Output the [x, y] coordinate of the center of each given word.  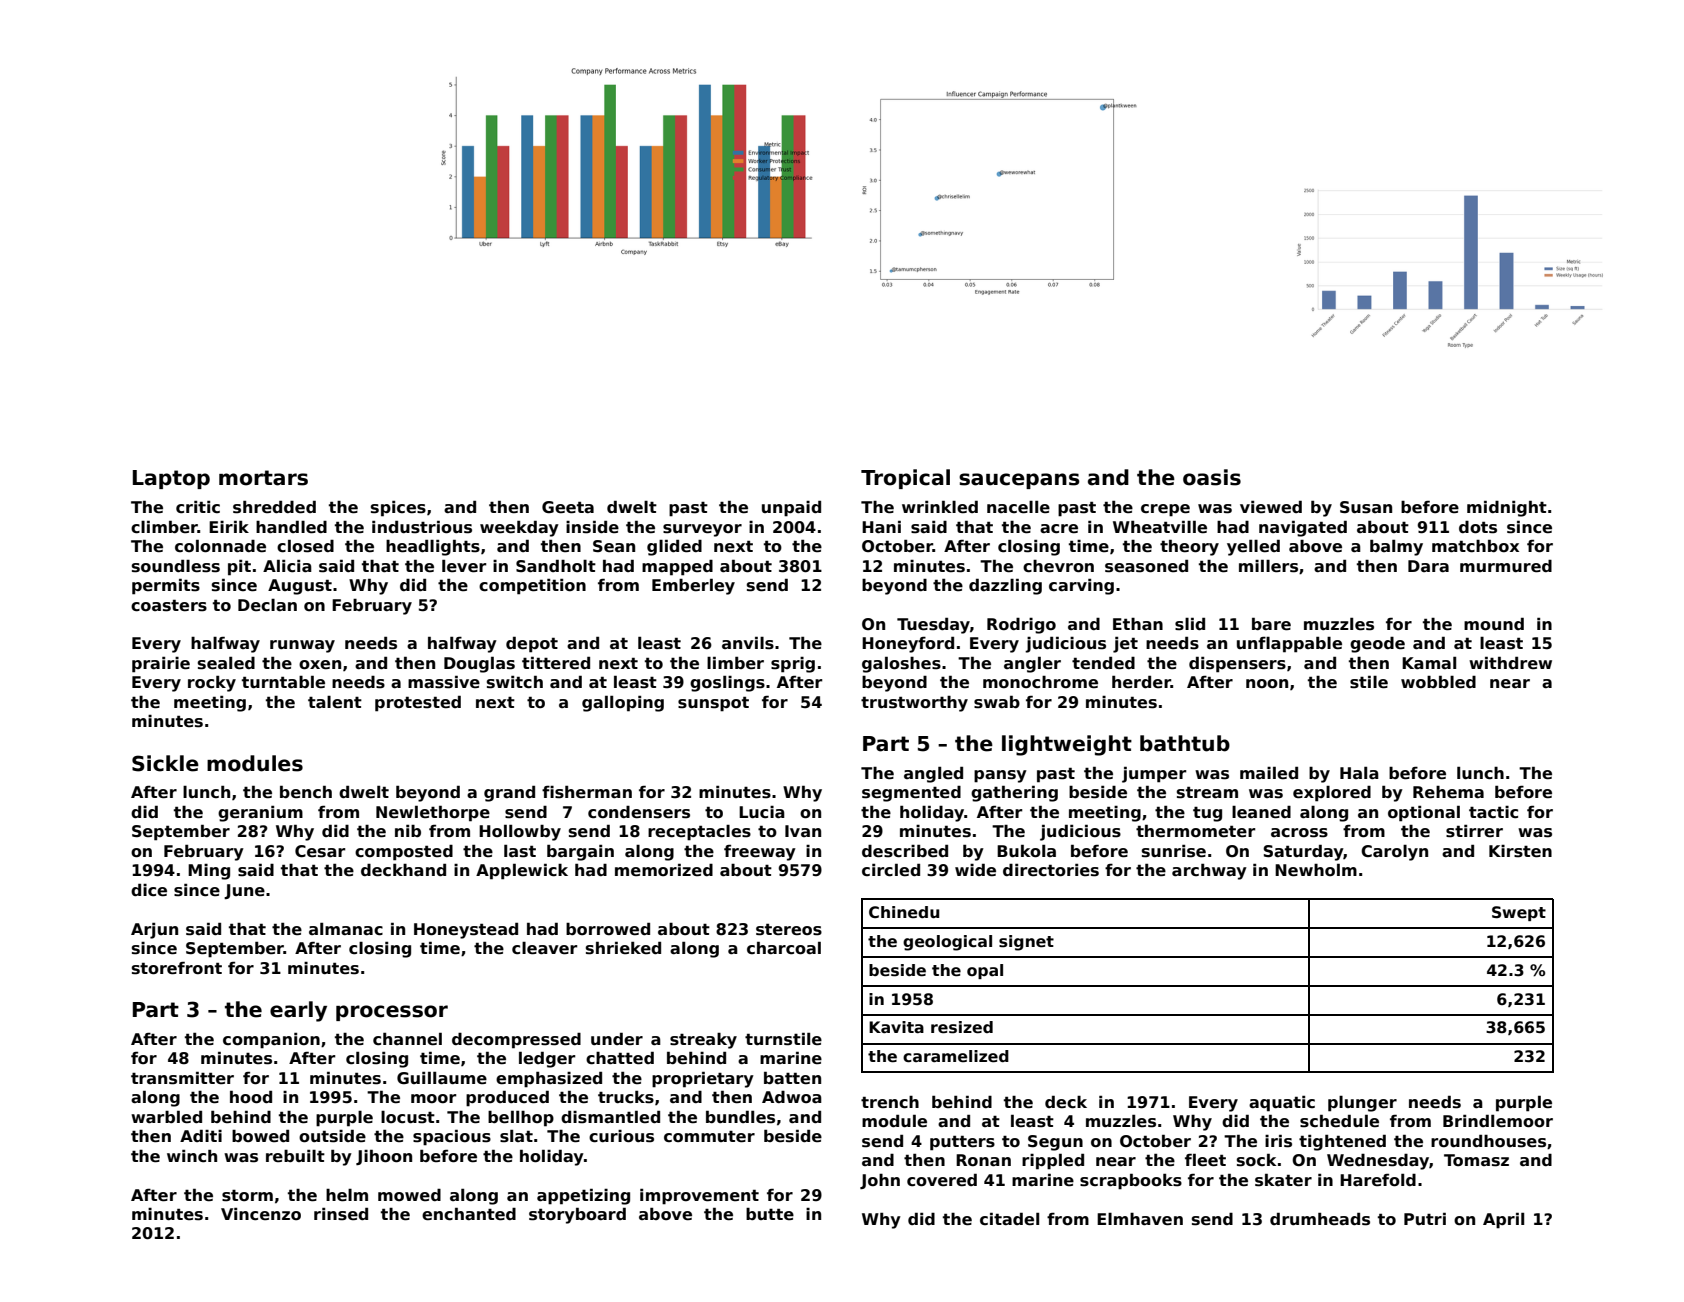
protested [418, 703]
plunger [1362, 1104]
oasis [1212, 477]
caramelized [956, 1056]
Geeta [568, 507]
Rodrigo [1021, 626]
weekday [519, 528]
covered [942, 1180]
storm [247, 1196]
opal [985, 971]
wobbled [1438, 682]
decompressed [516, 1041]
